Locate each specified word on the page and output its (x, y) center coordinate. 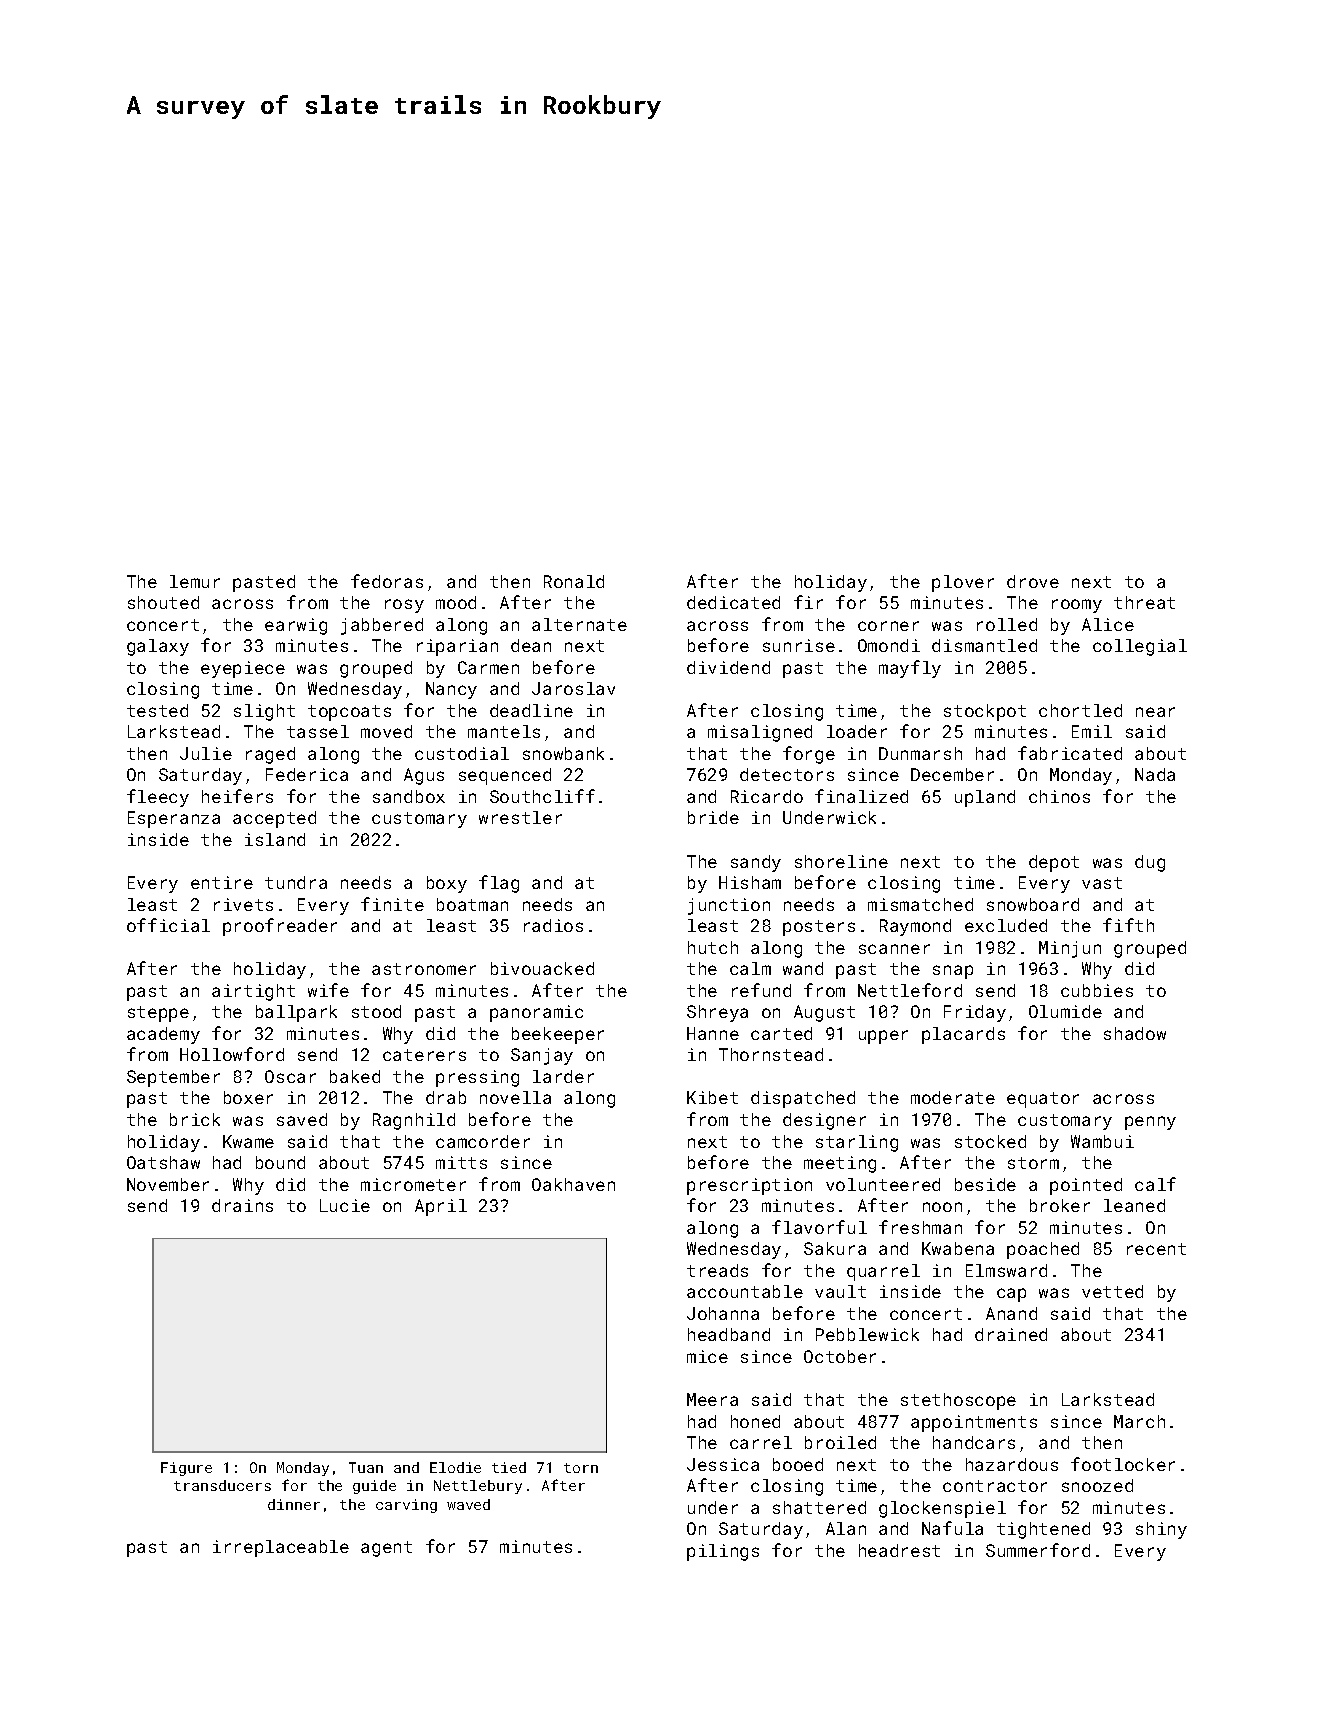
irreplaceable (281, 1548)
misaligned (760, 733)
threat (1144, 602)
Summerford (1038, 1550)
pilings (723, 1552)
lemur (195, 581)
